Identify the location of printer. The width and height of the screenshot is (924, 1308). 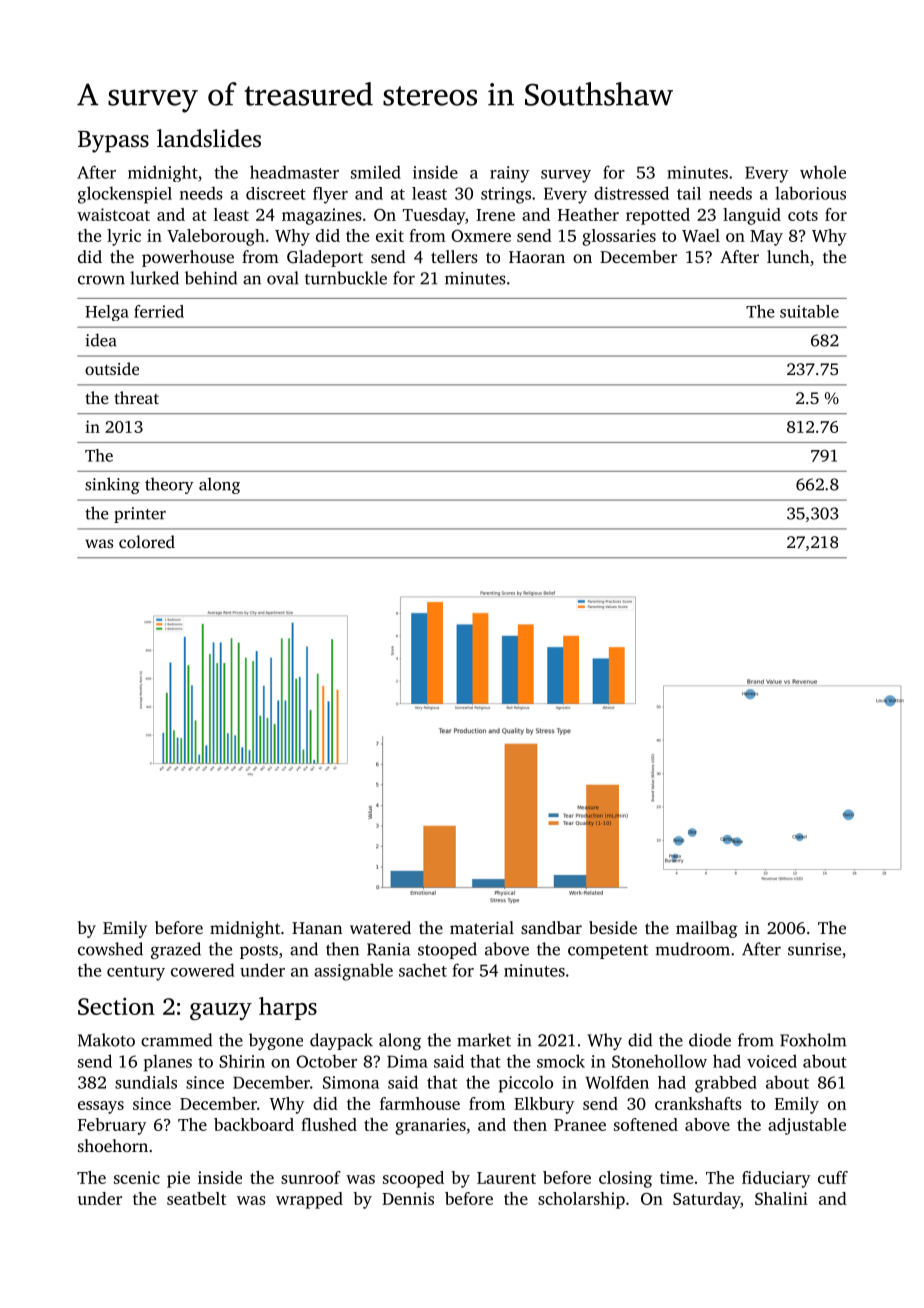
(140, 515).
